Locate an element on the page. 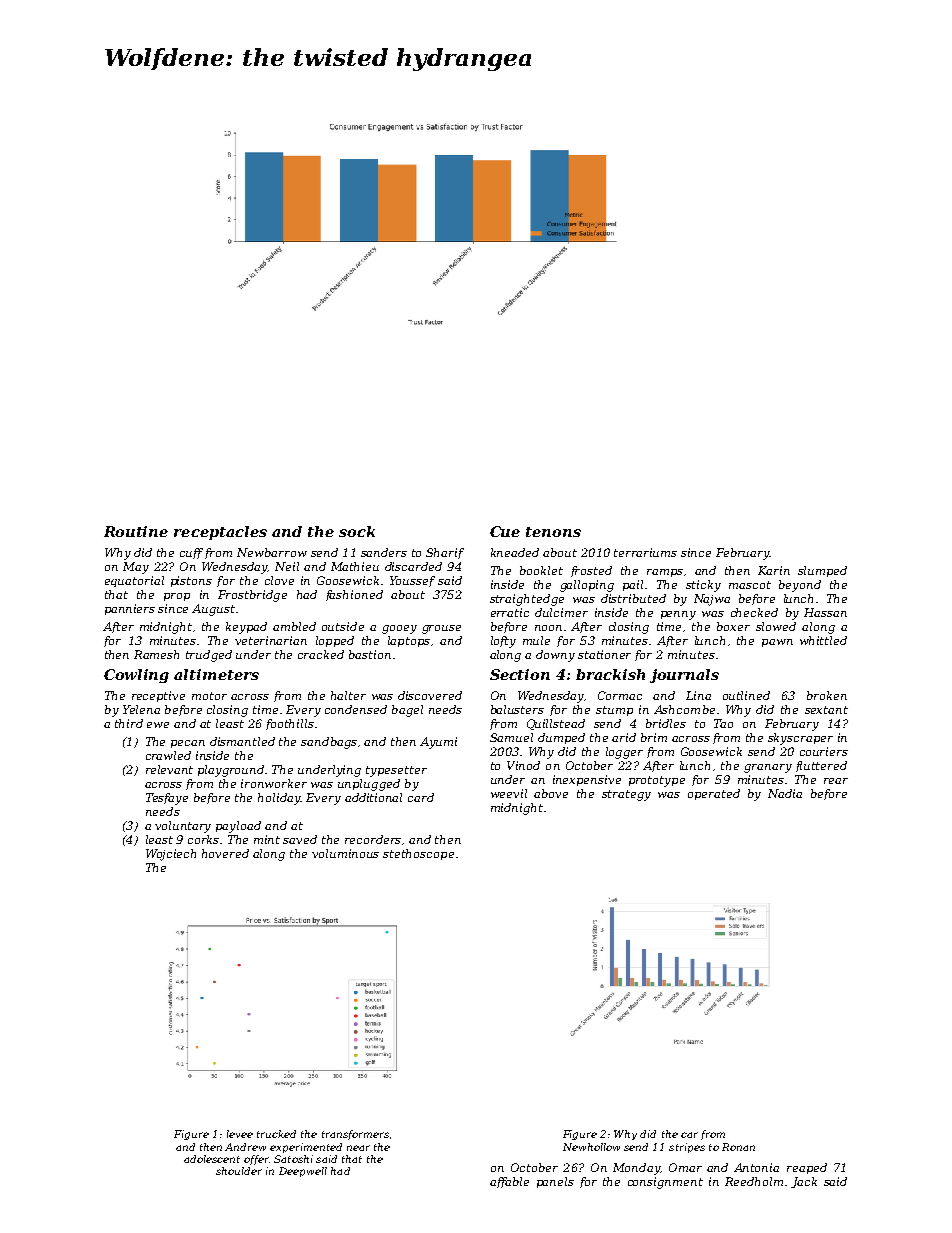 Image resolution: width=952 pixels, height=1233 pixels. Ronan is located at coordinates (738, 1147).
